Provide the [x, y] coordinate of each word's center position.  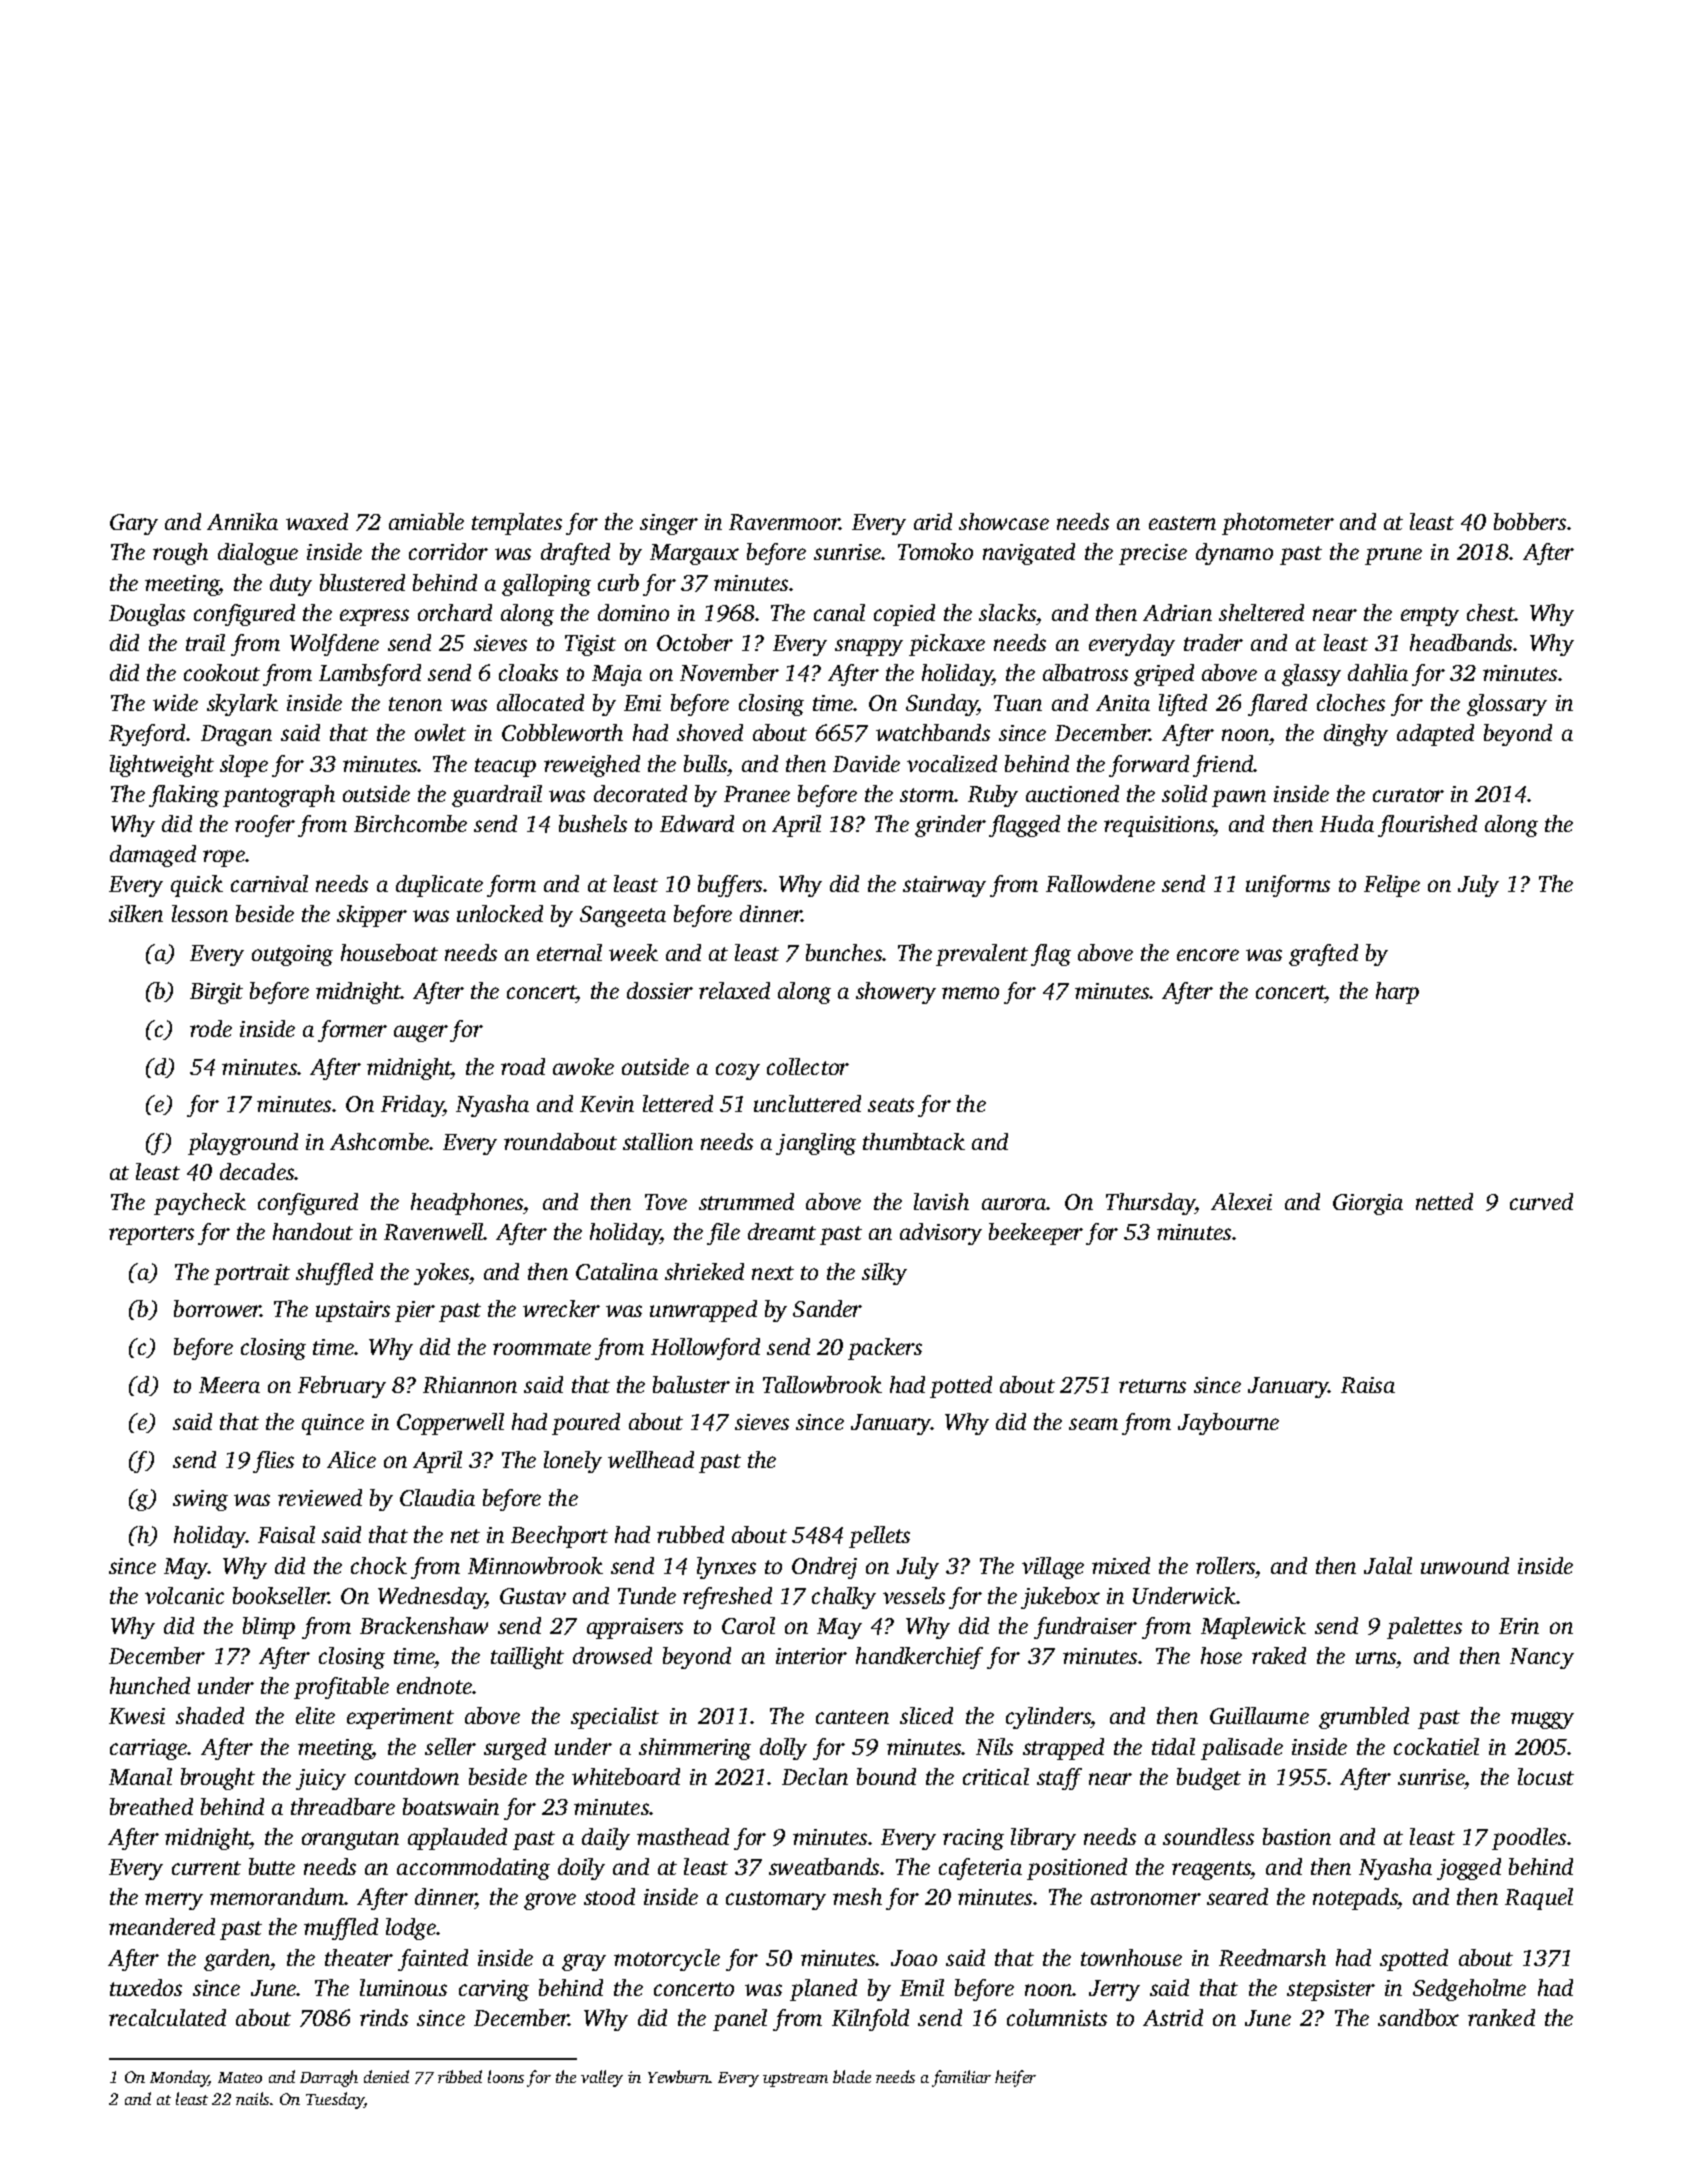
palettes [1424, 1628]
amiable [426, 521]
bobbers [1530, 521]
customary [776, 1900]
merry [174, 1901]
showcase [1004, 521]
